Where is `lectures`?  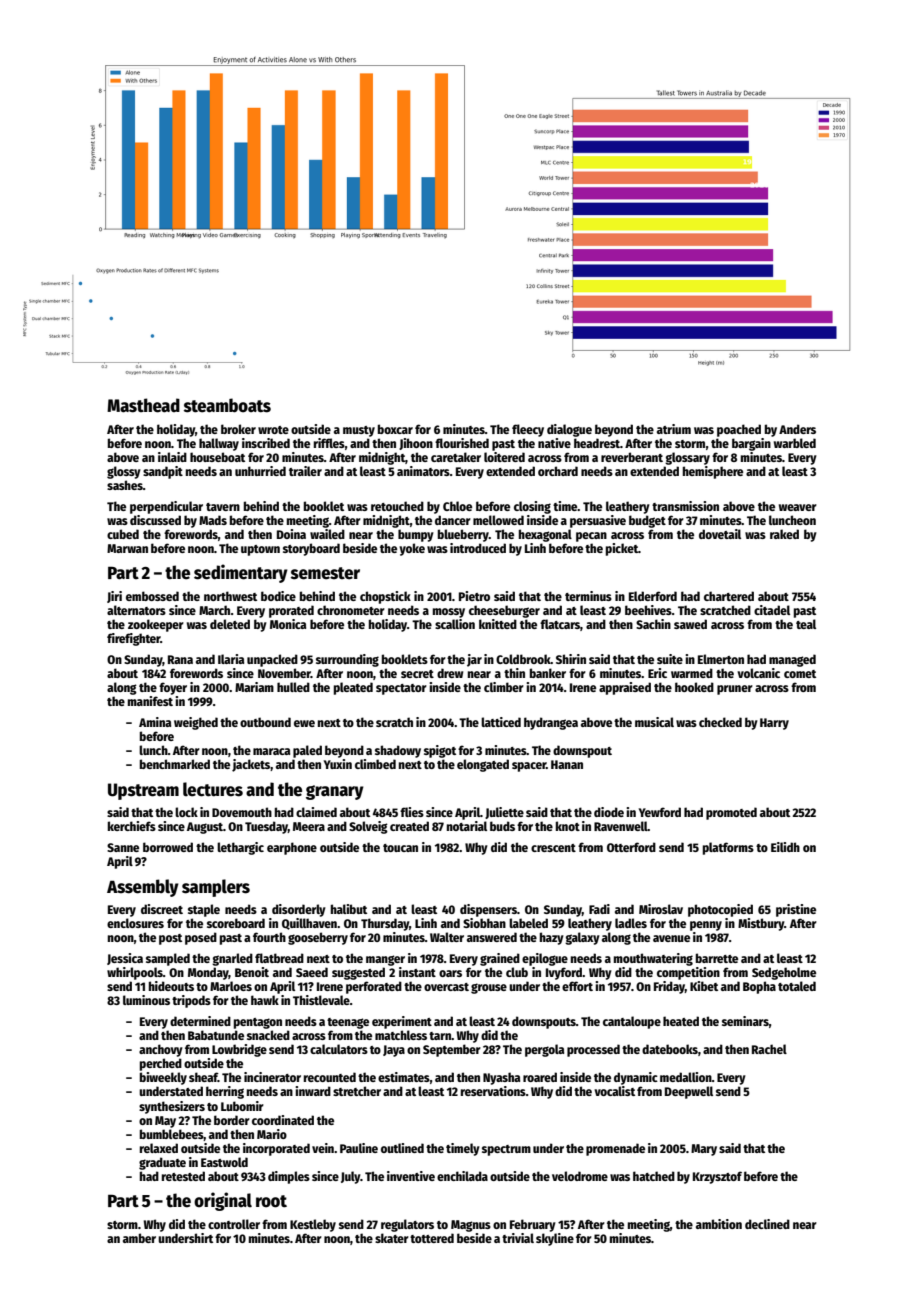 lectures is located at coordinates (213, 789).
